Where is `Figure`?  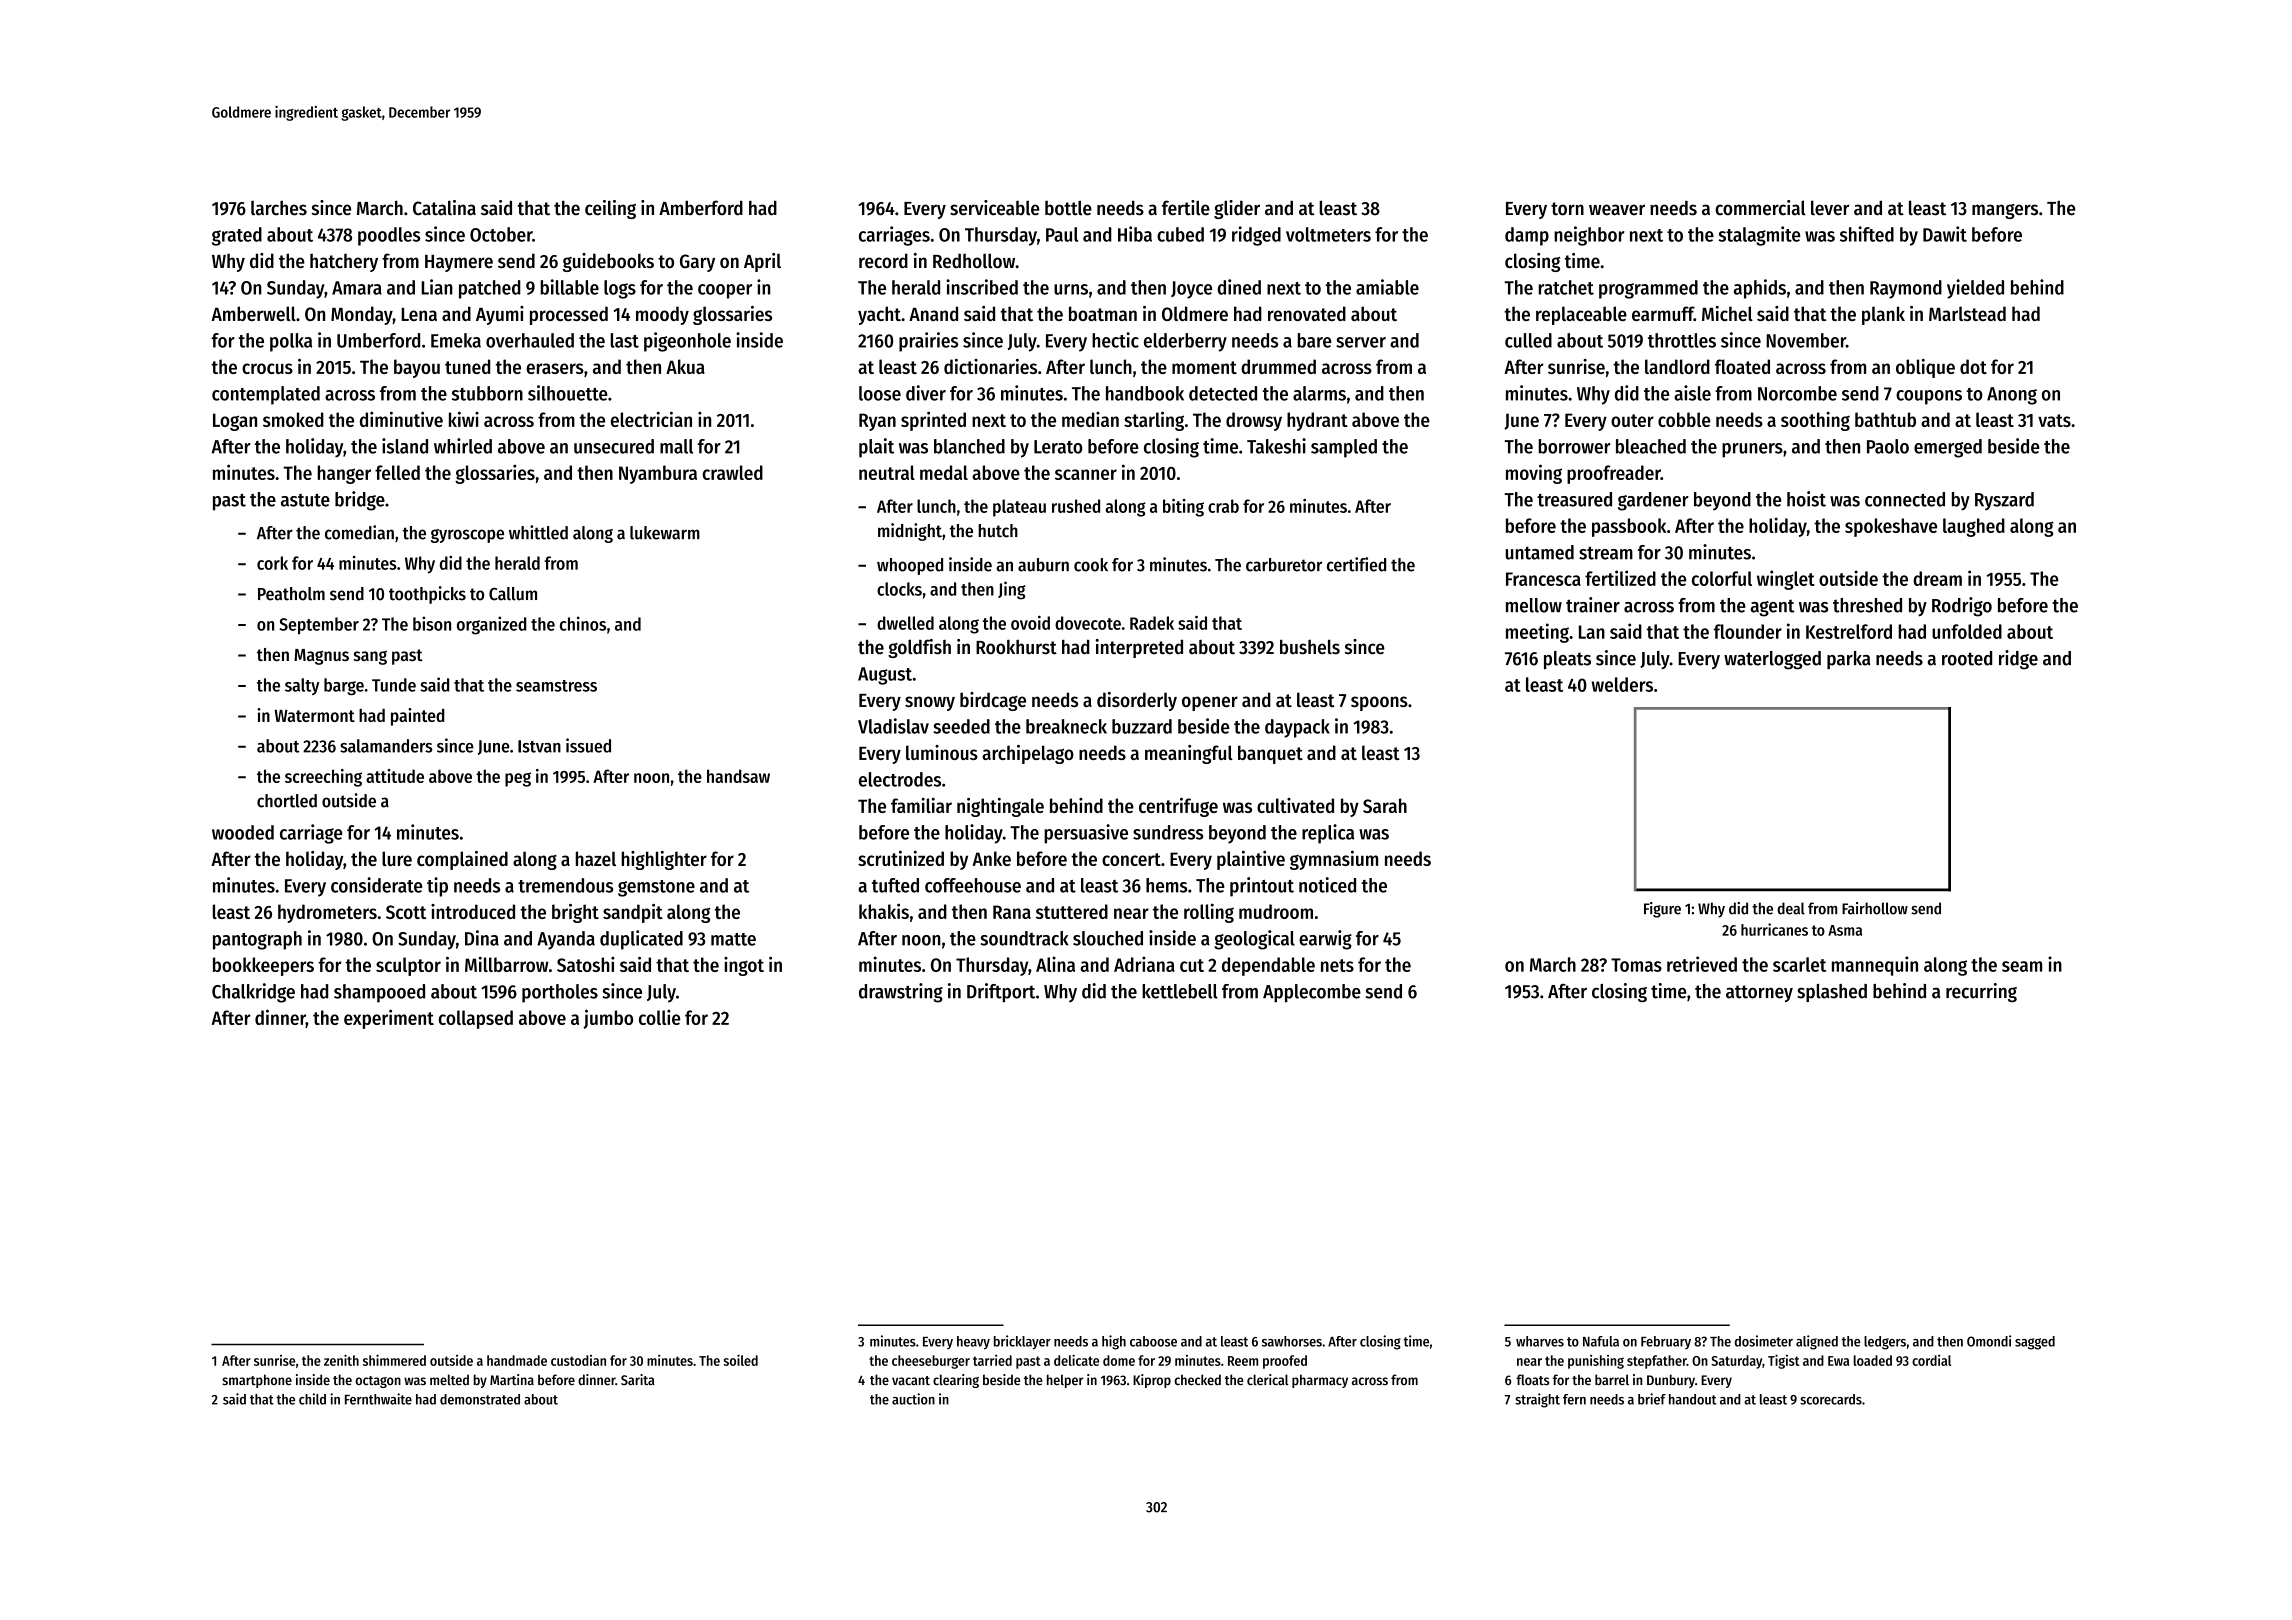
Figure is located at coordinates (1662, 910).
